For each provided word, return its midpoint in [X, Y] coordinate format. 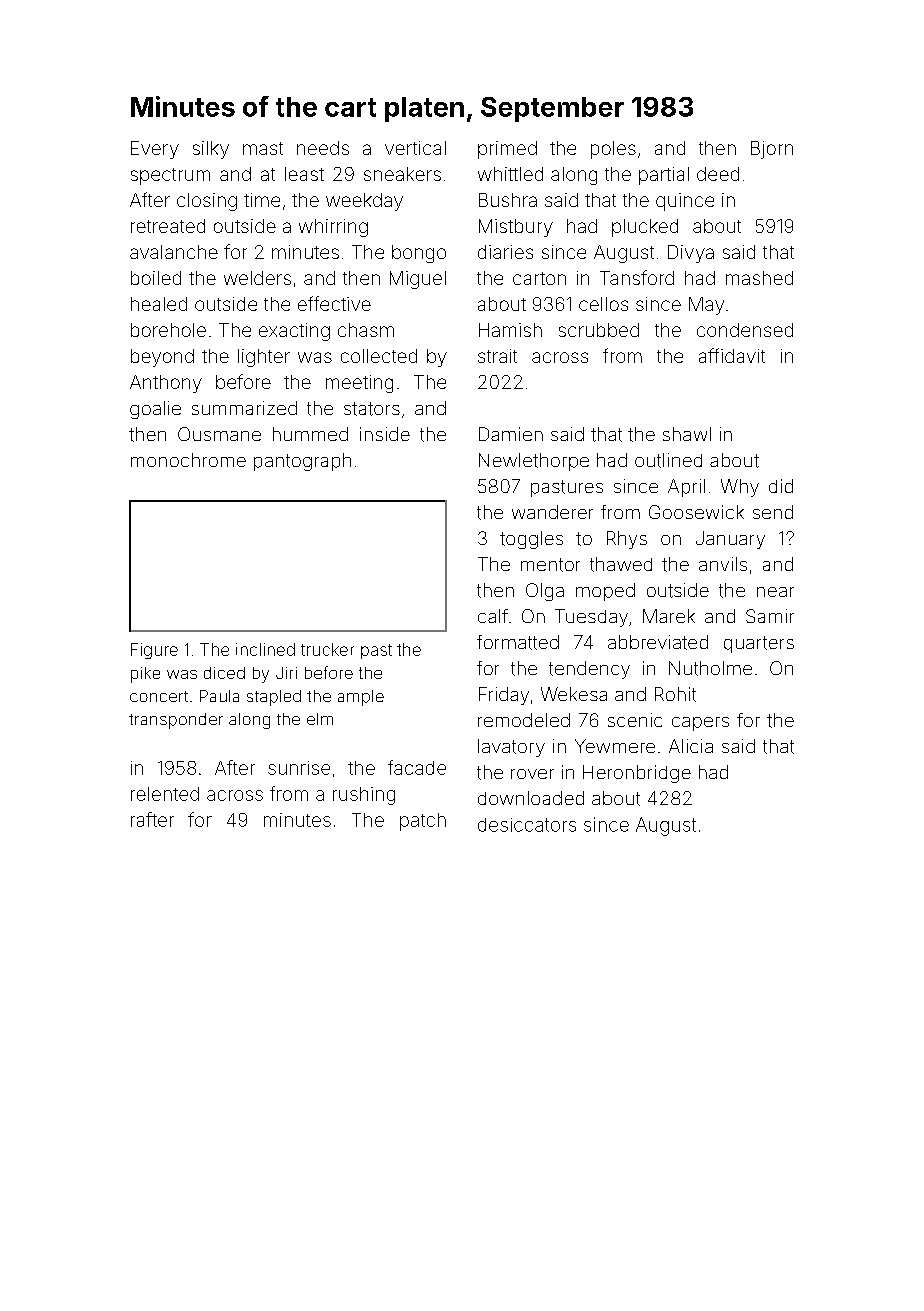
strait [497, 356]
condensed [745, 330]
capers [700, 724]
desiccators [527, 825]
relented [165, 794]
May [706, 306]
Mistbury [516, 228]
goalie [155, 410]
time [262, 200]
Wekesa [574, 694]
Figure [154, 651]
